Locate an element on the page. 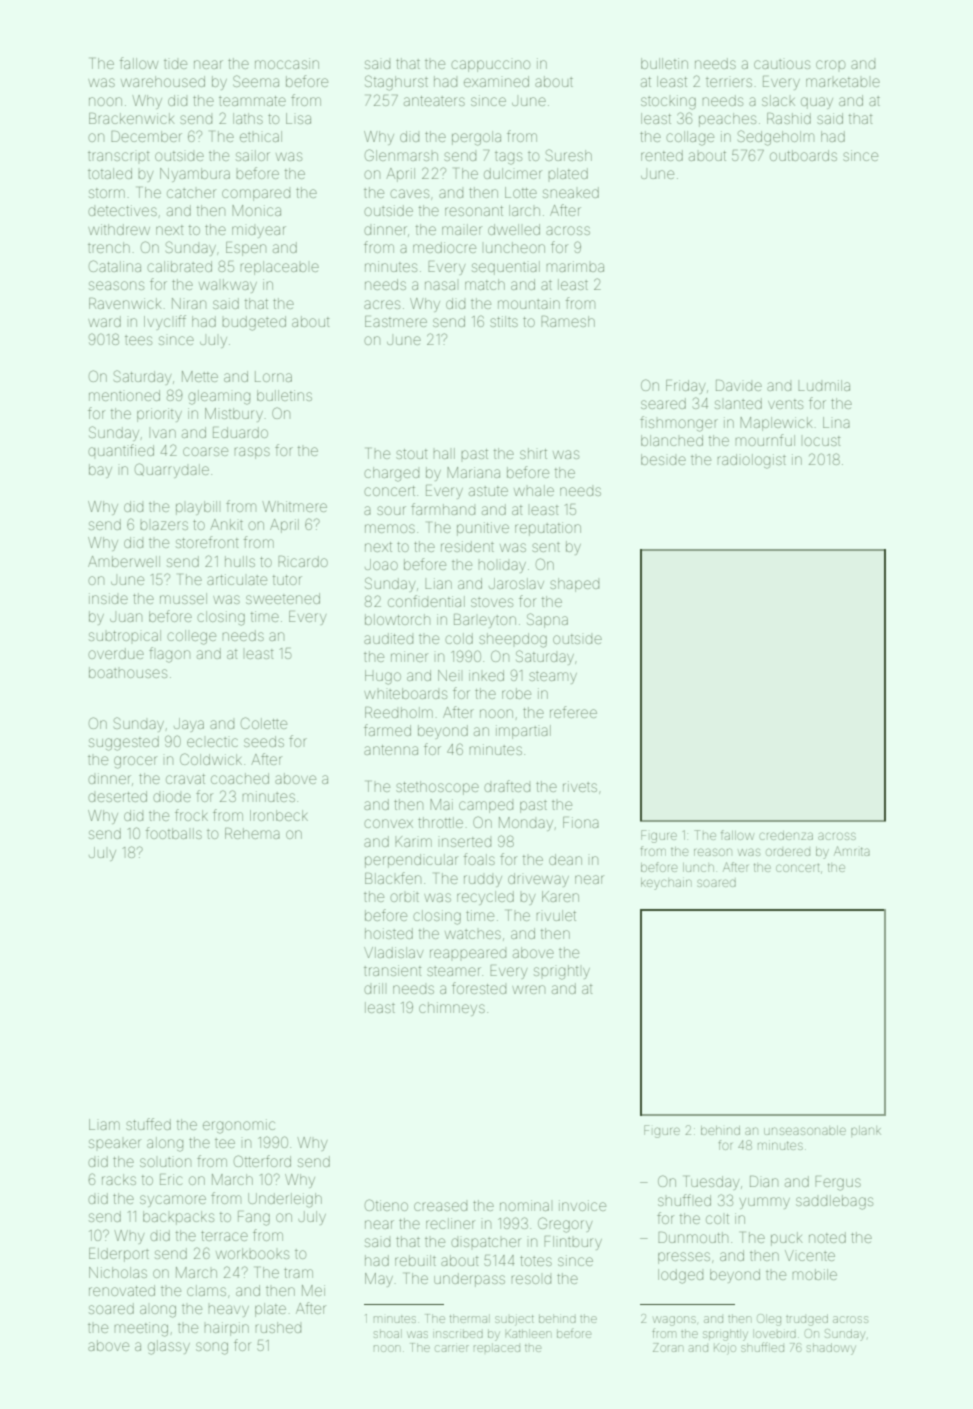 Image resolution: width=973 pixels, height=1409 pixels. Gregory is located at coordinates (565, 1225).
